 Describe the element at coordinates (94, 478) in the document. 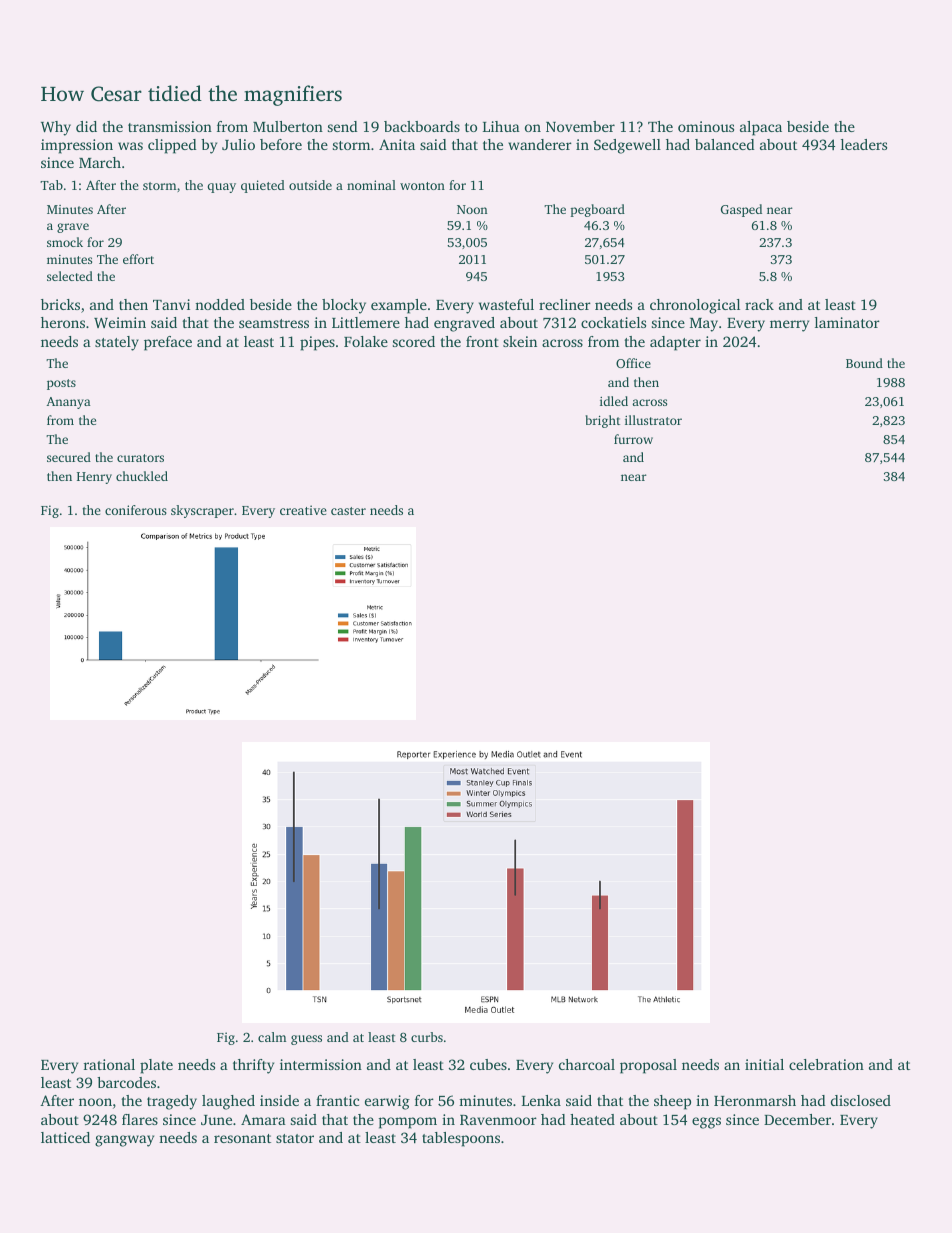

I see `Henry` at that location.
